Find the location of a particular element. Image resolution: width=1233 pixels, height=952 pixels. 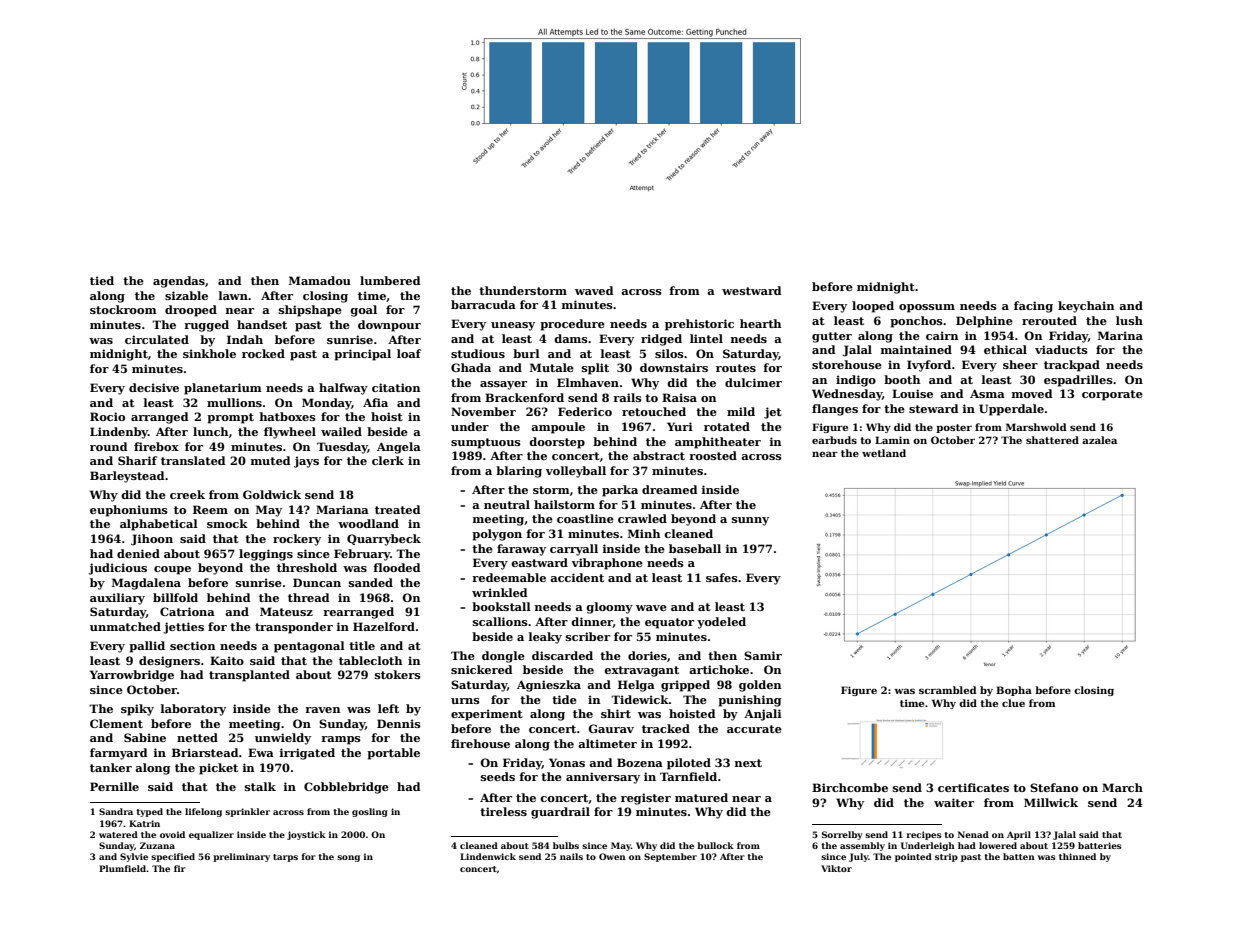

keychain is located at coordinates (1086, 307).
